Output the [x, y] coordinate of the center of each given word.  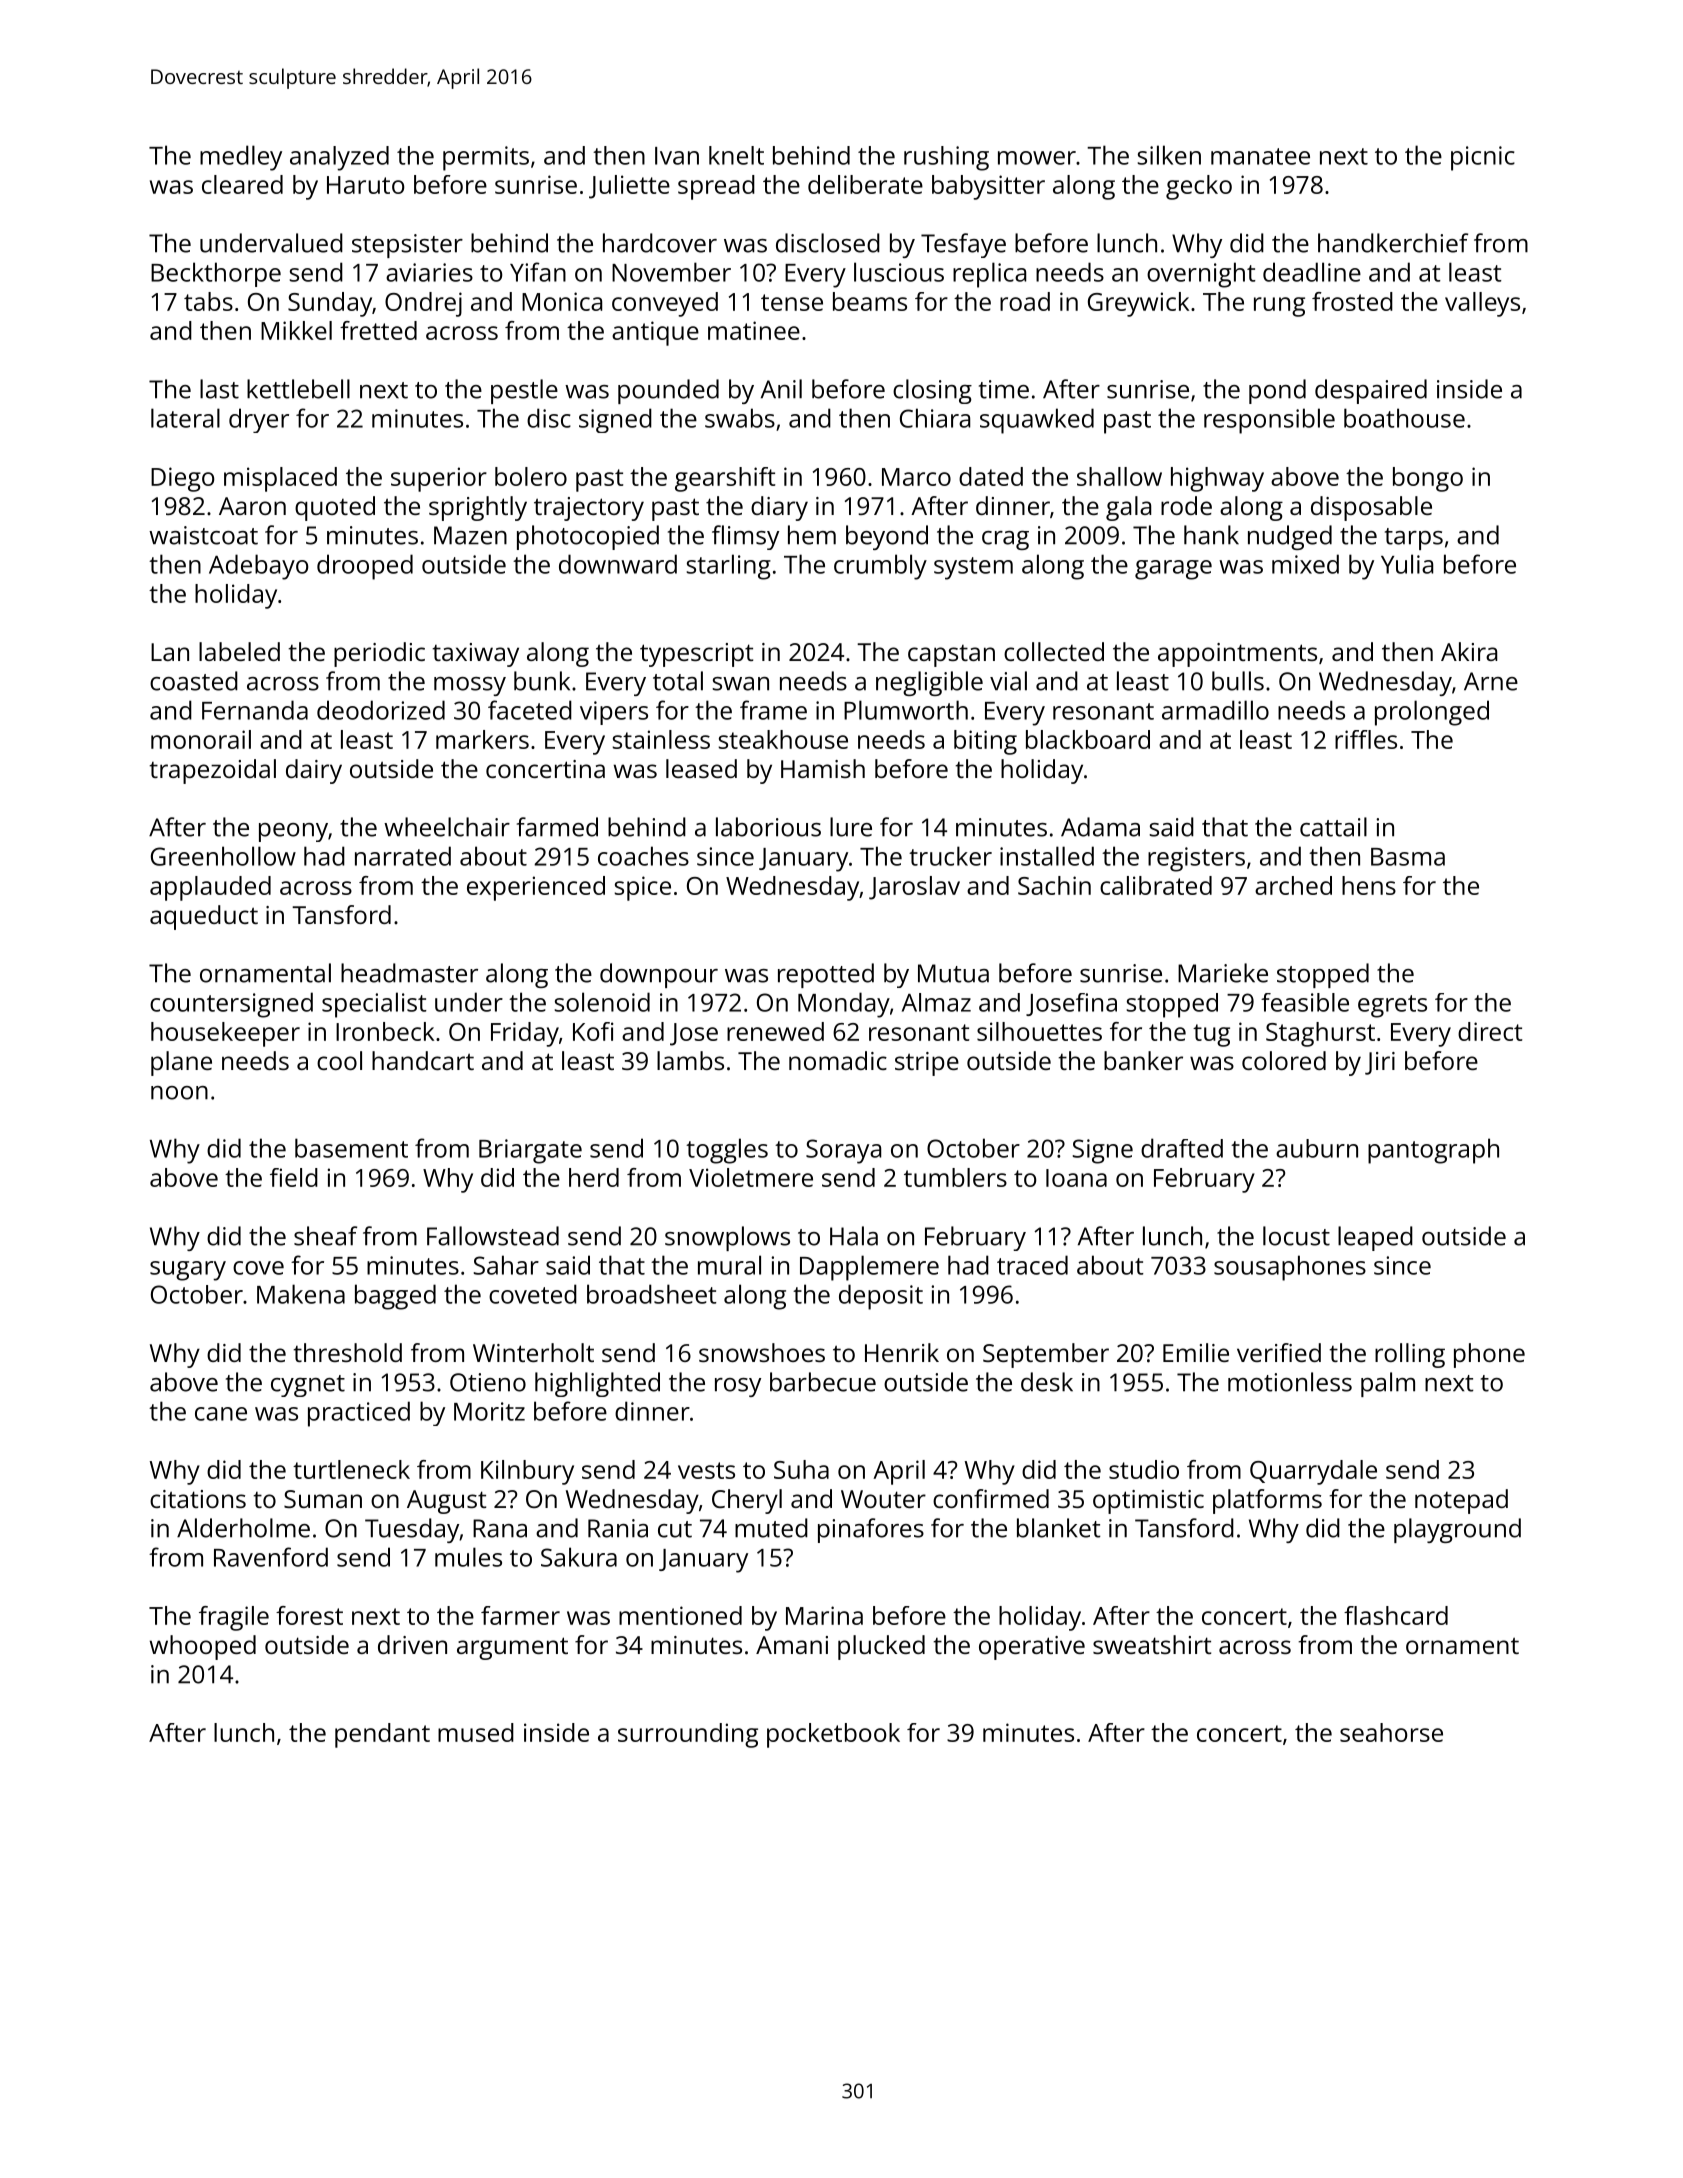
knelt [736, 155]
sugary [188, 1271]
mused [476, 1732]
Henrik [902, 1352]
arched [1293, 885]
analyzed [339, 158]
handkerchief [1393, 243]
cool [339, 1060]
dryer [259, 420]
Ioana [1076, 1178]
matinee [754, 330]
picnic [1483, 158]
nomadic [838, 1060]
